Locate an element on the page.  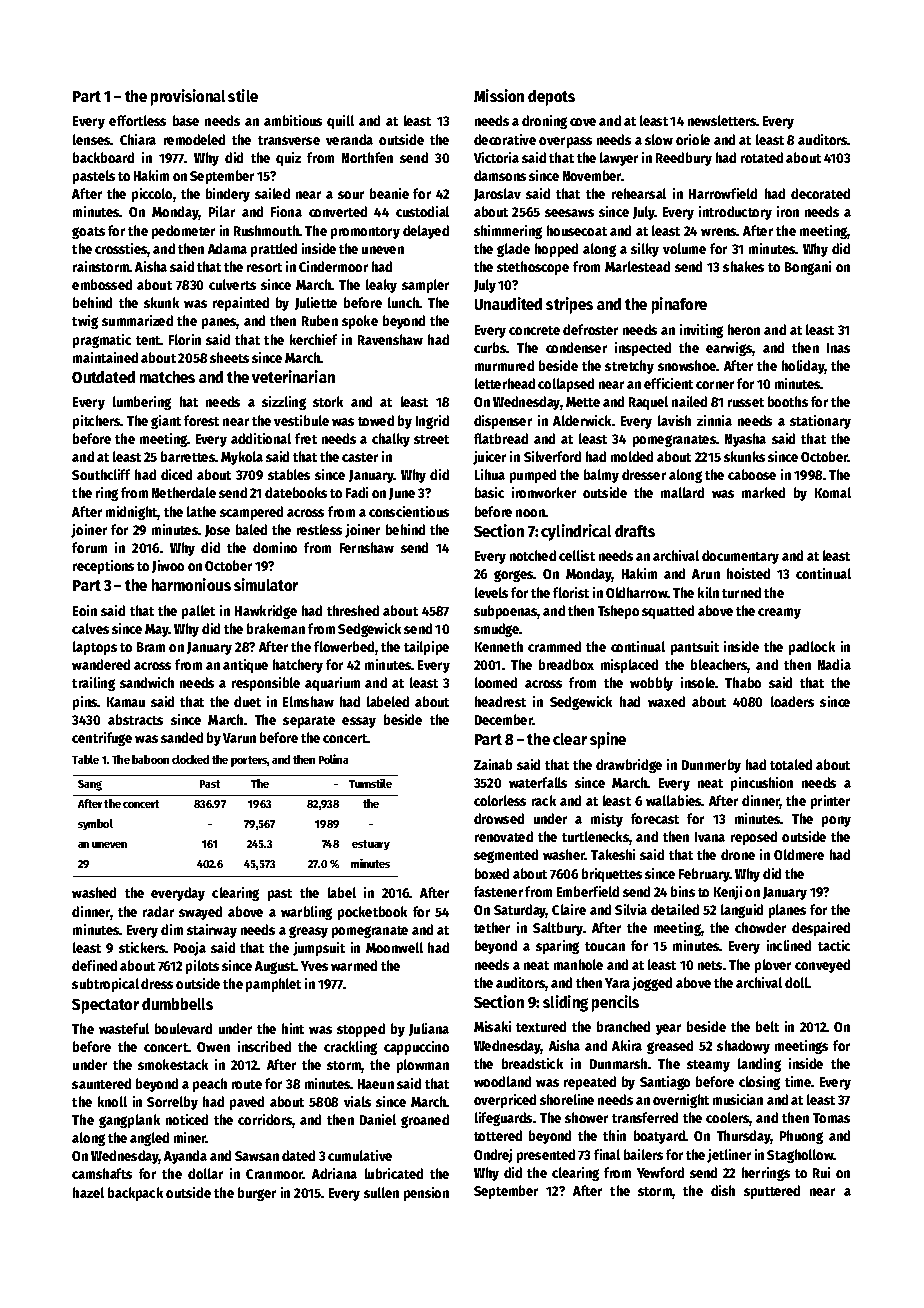
depots is located at coordinates (551, 98).
